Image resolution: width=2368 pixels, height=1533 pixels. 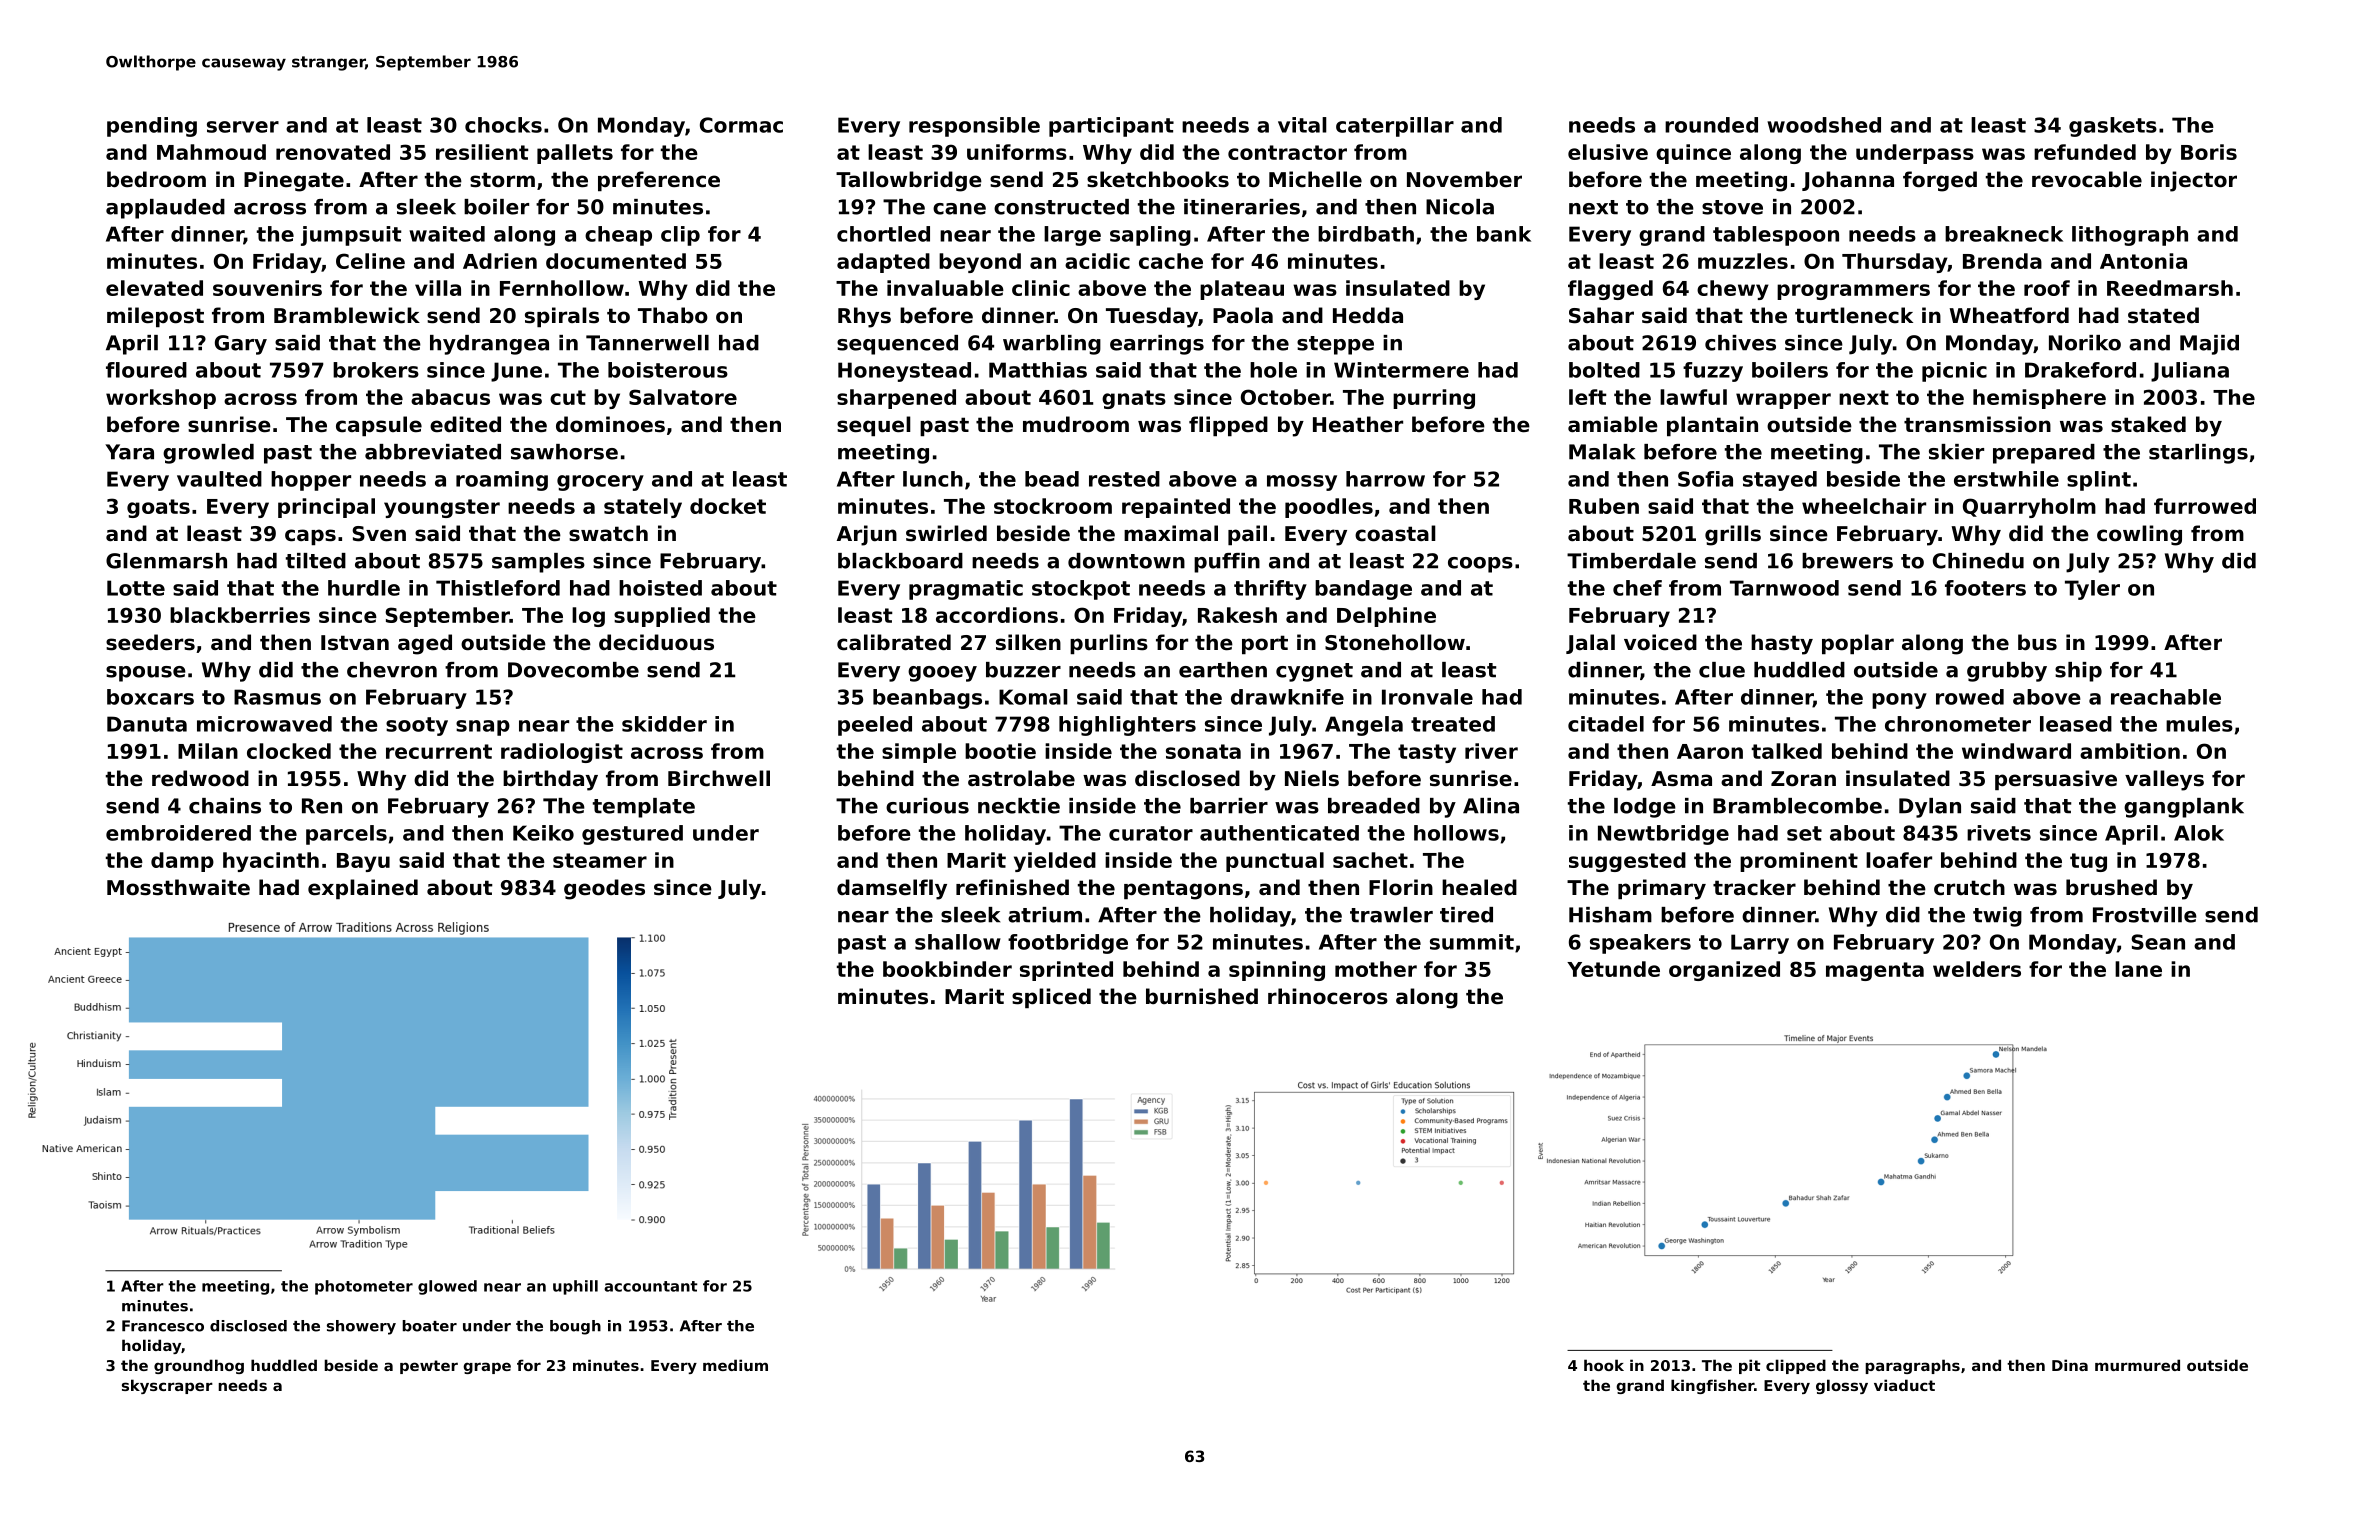 I want to click on valleys, so click(x=2164, y=780).
